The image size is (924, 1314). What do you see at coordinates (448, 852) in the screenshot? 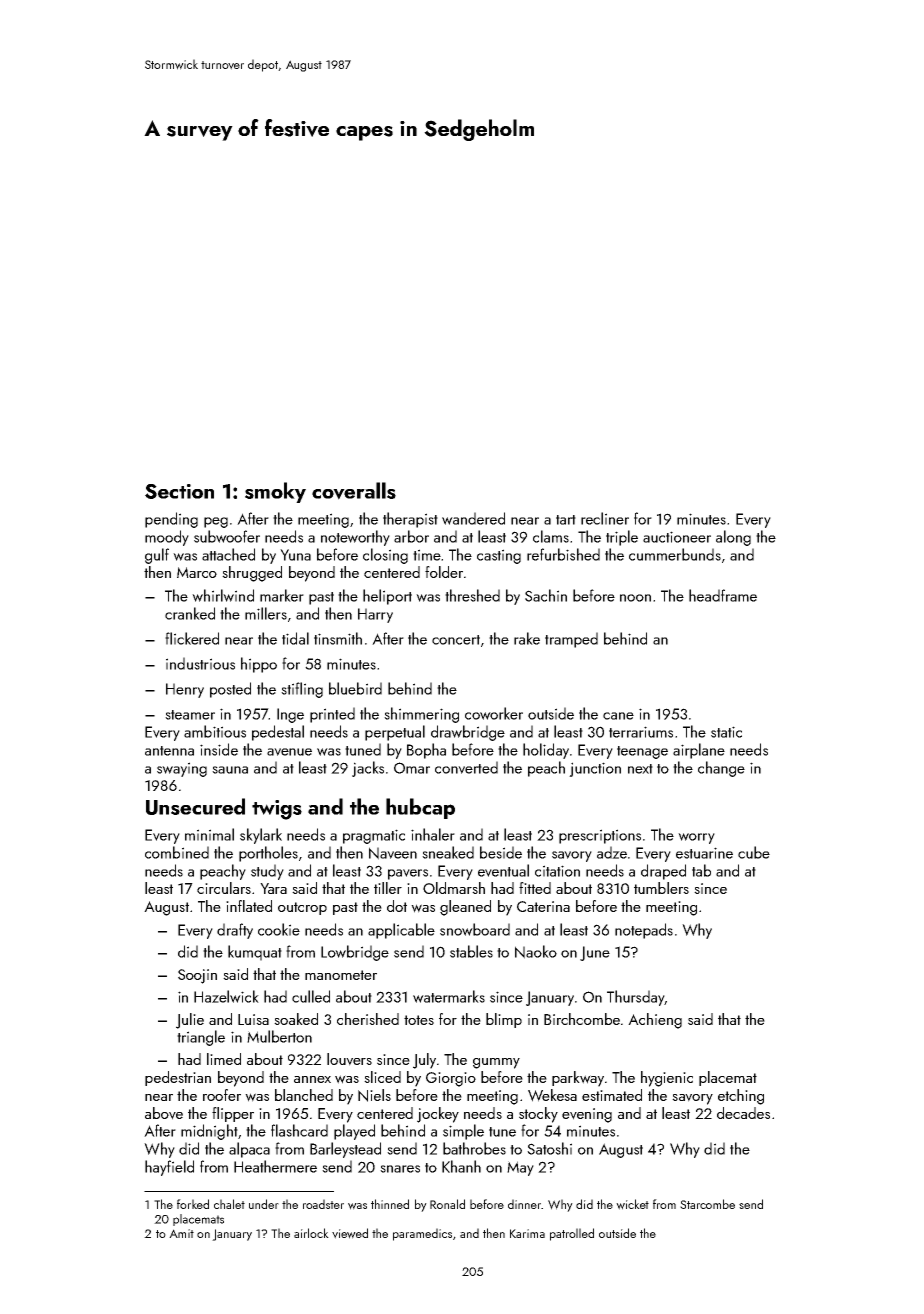
I see `sneaked` at bounding box center [448, 852].
